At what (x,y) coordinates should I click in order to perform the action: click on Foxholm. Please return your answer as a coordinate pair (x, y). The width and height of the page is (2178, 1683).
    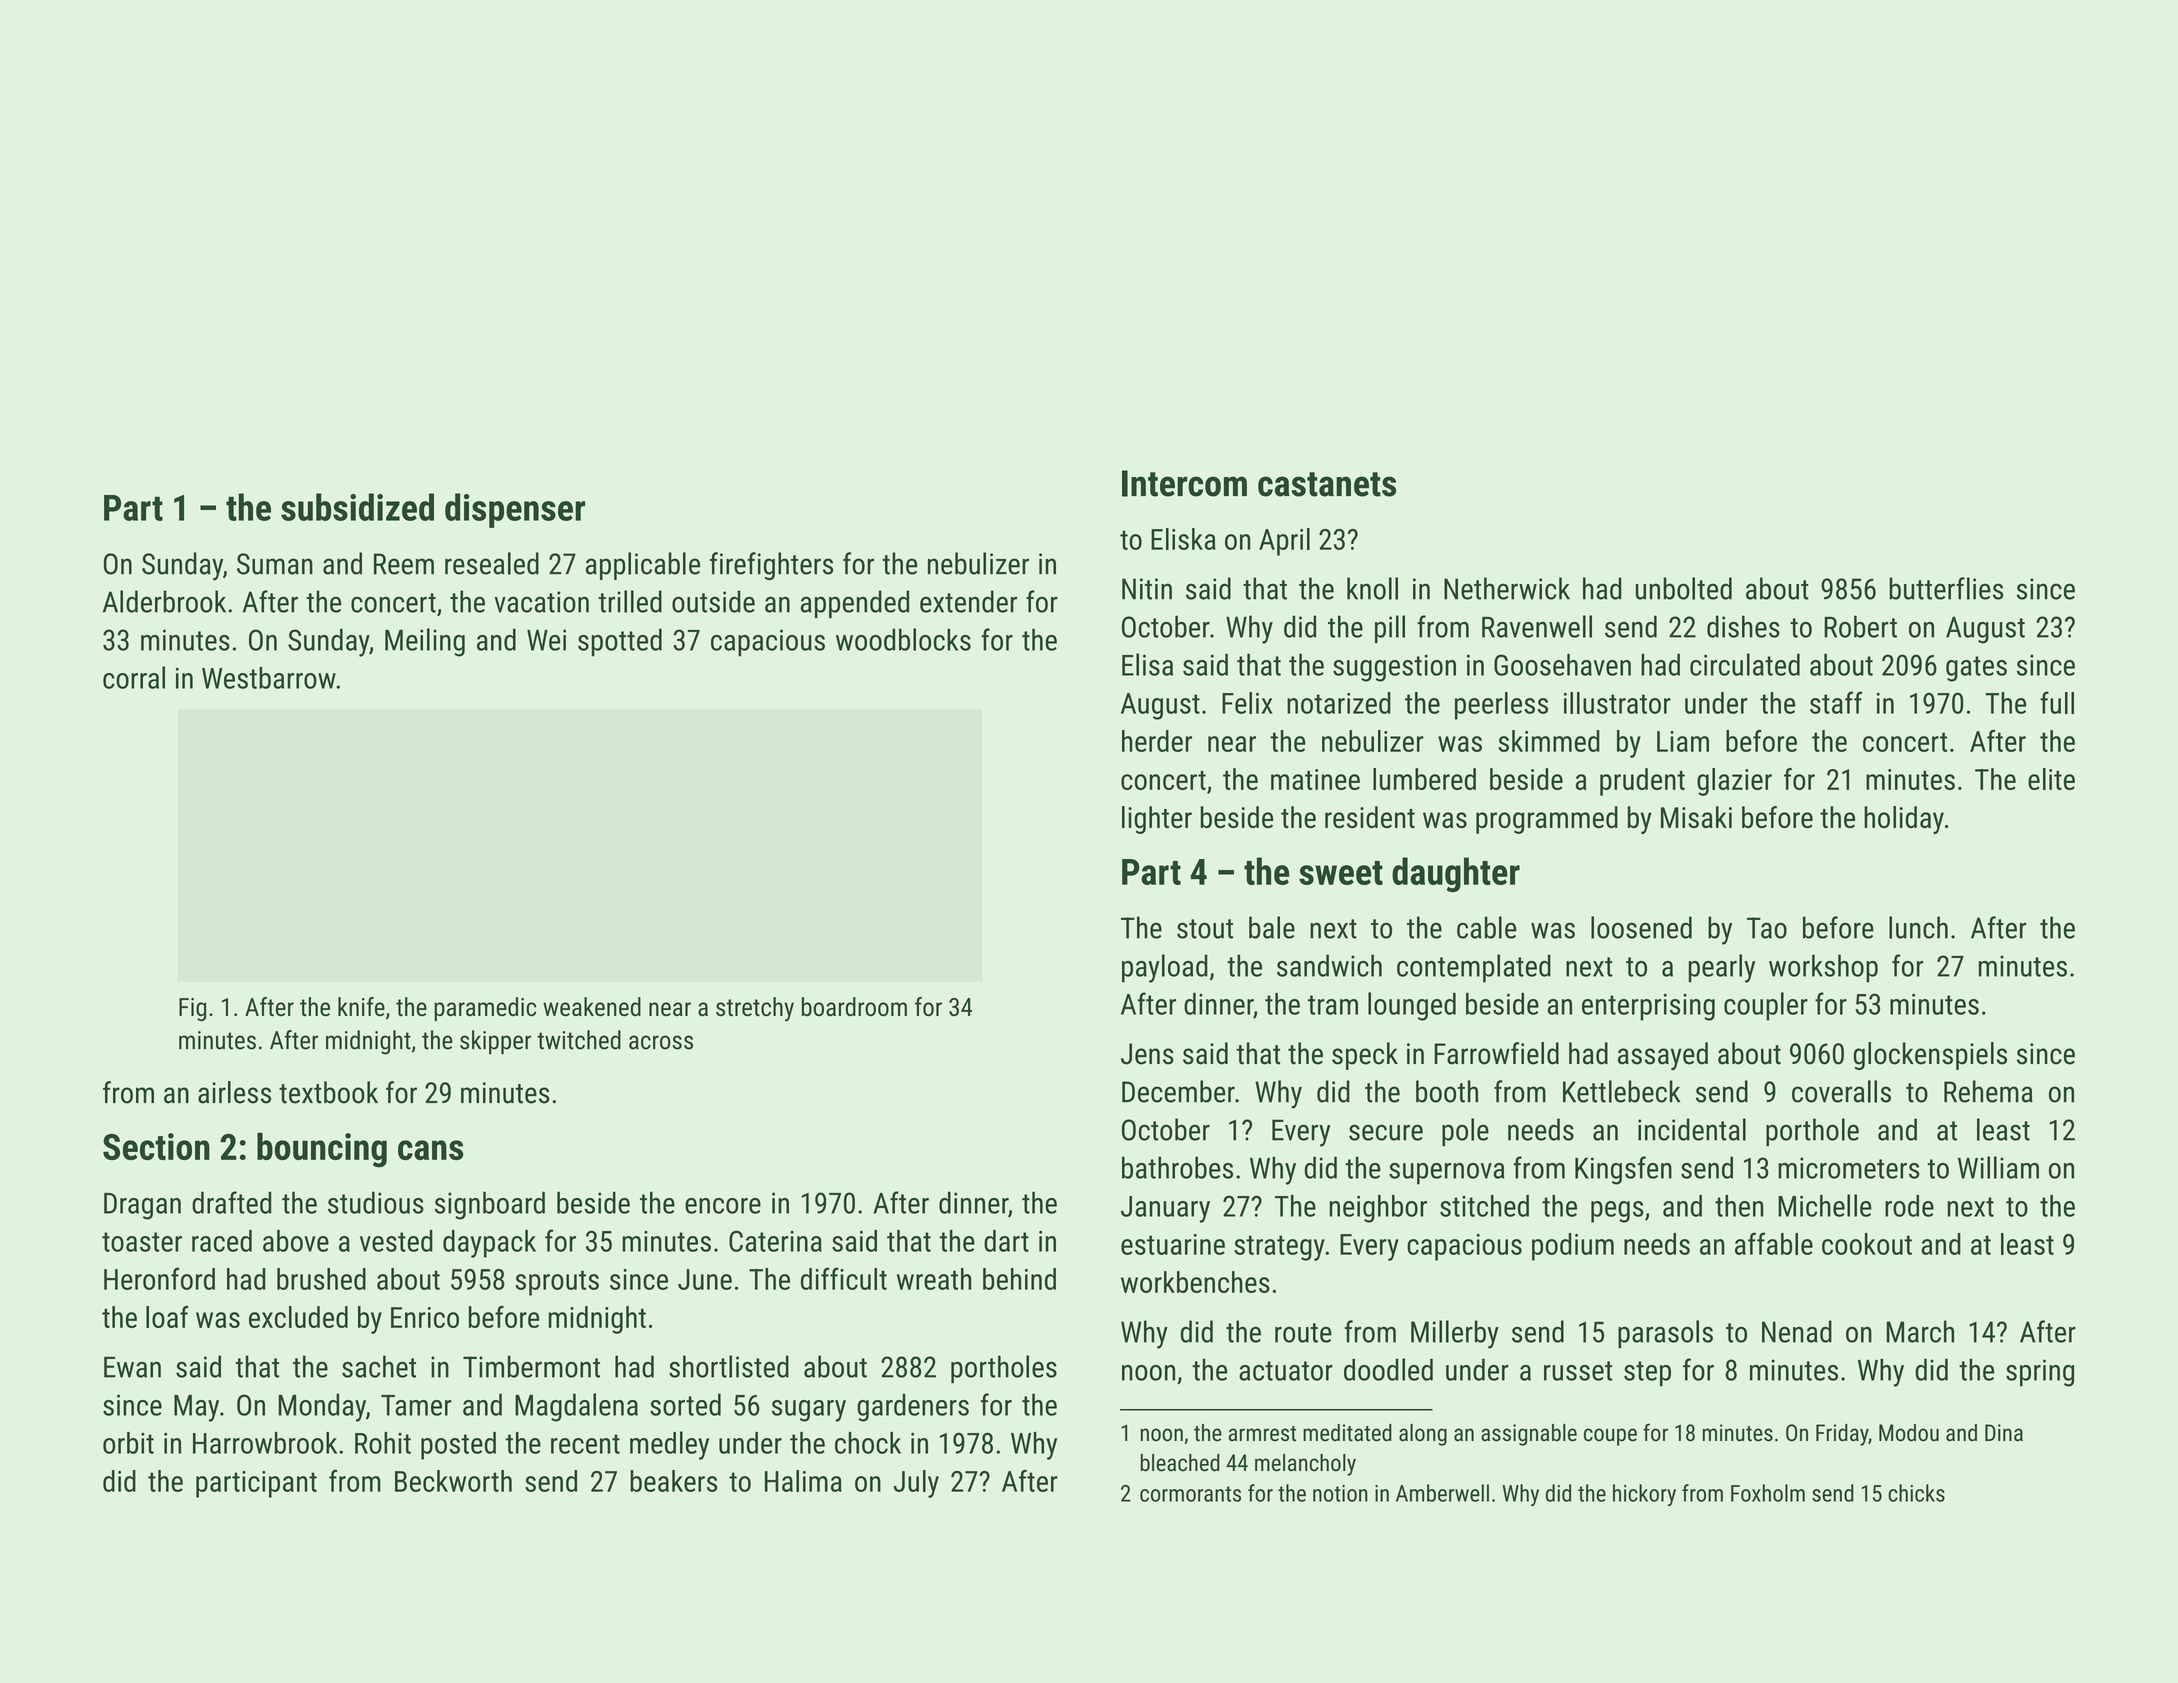
    Looking at the image, I should click on (1768, 1493).
